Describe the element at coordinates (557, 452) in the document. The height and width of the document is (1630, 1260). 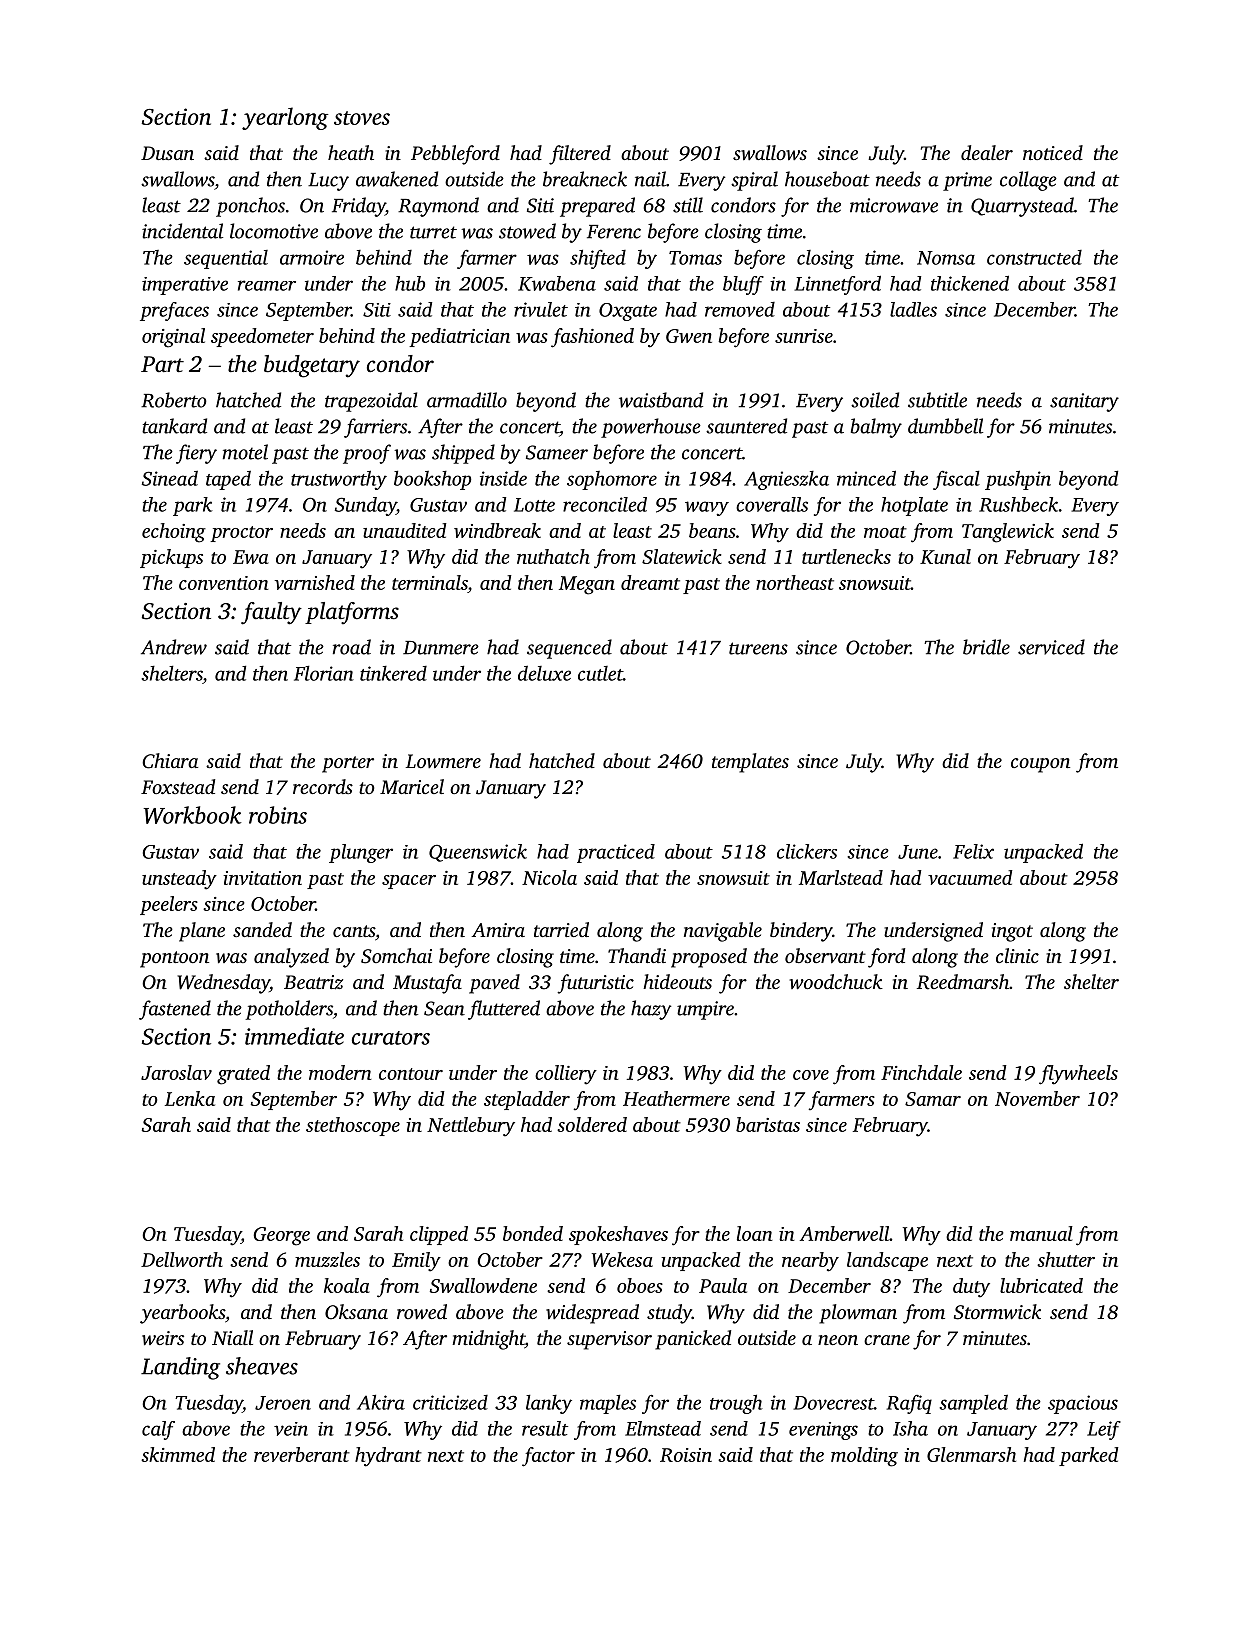
I see `Sameer` at that location.
